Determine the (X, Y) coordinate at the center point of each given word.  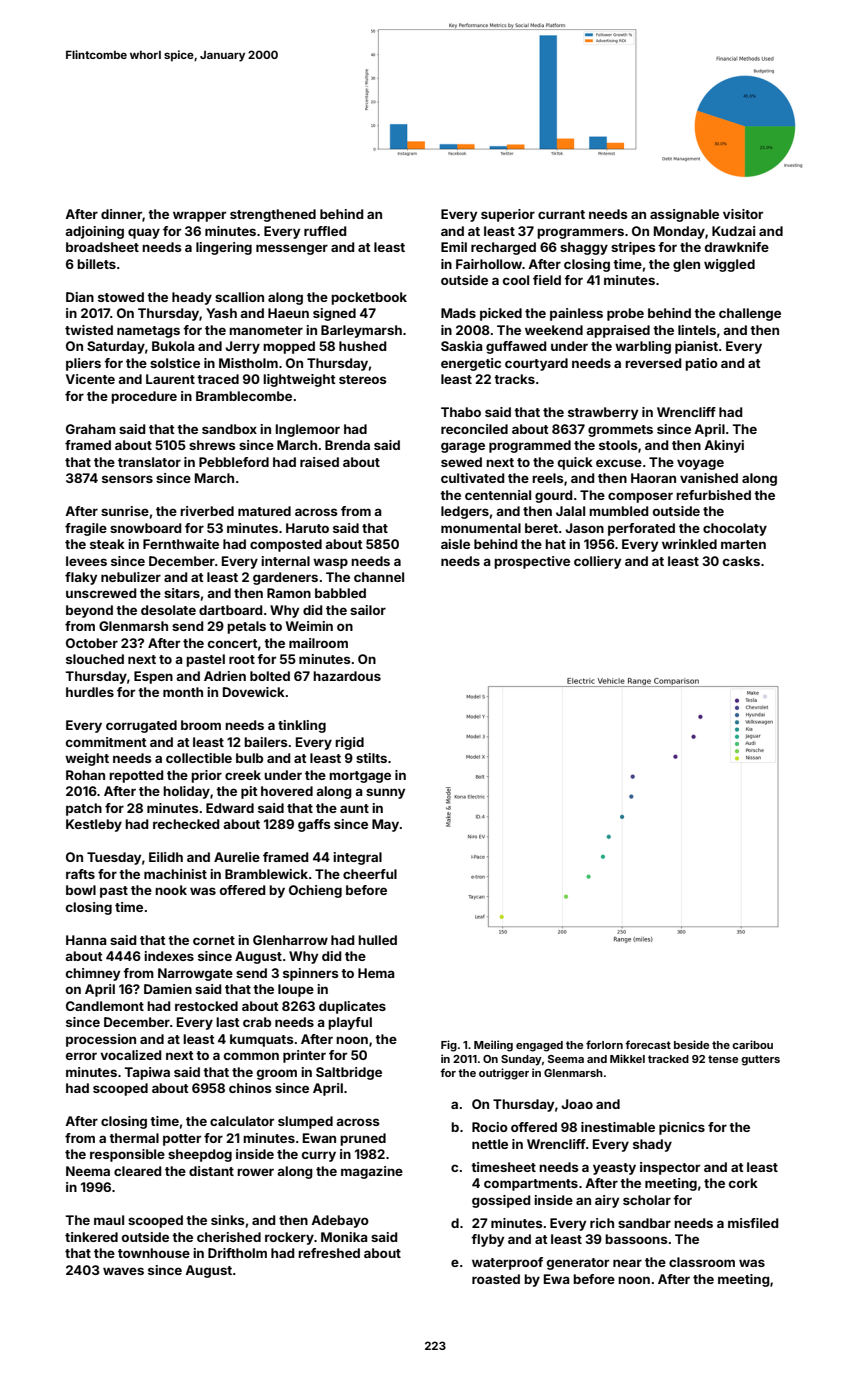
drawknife (737, 247)
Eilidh (166, 857)
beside (691, 1044)
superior (508, 215)
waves (123, 1271)
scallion (239, 297)
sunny (385, 793)
